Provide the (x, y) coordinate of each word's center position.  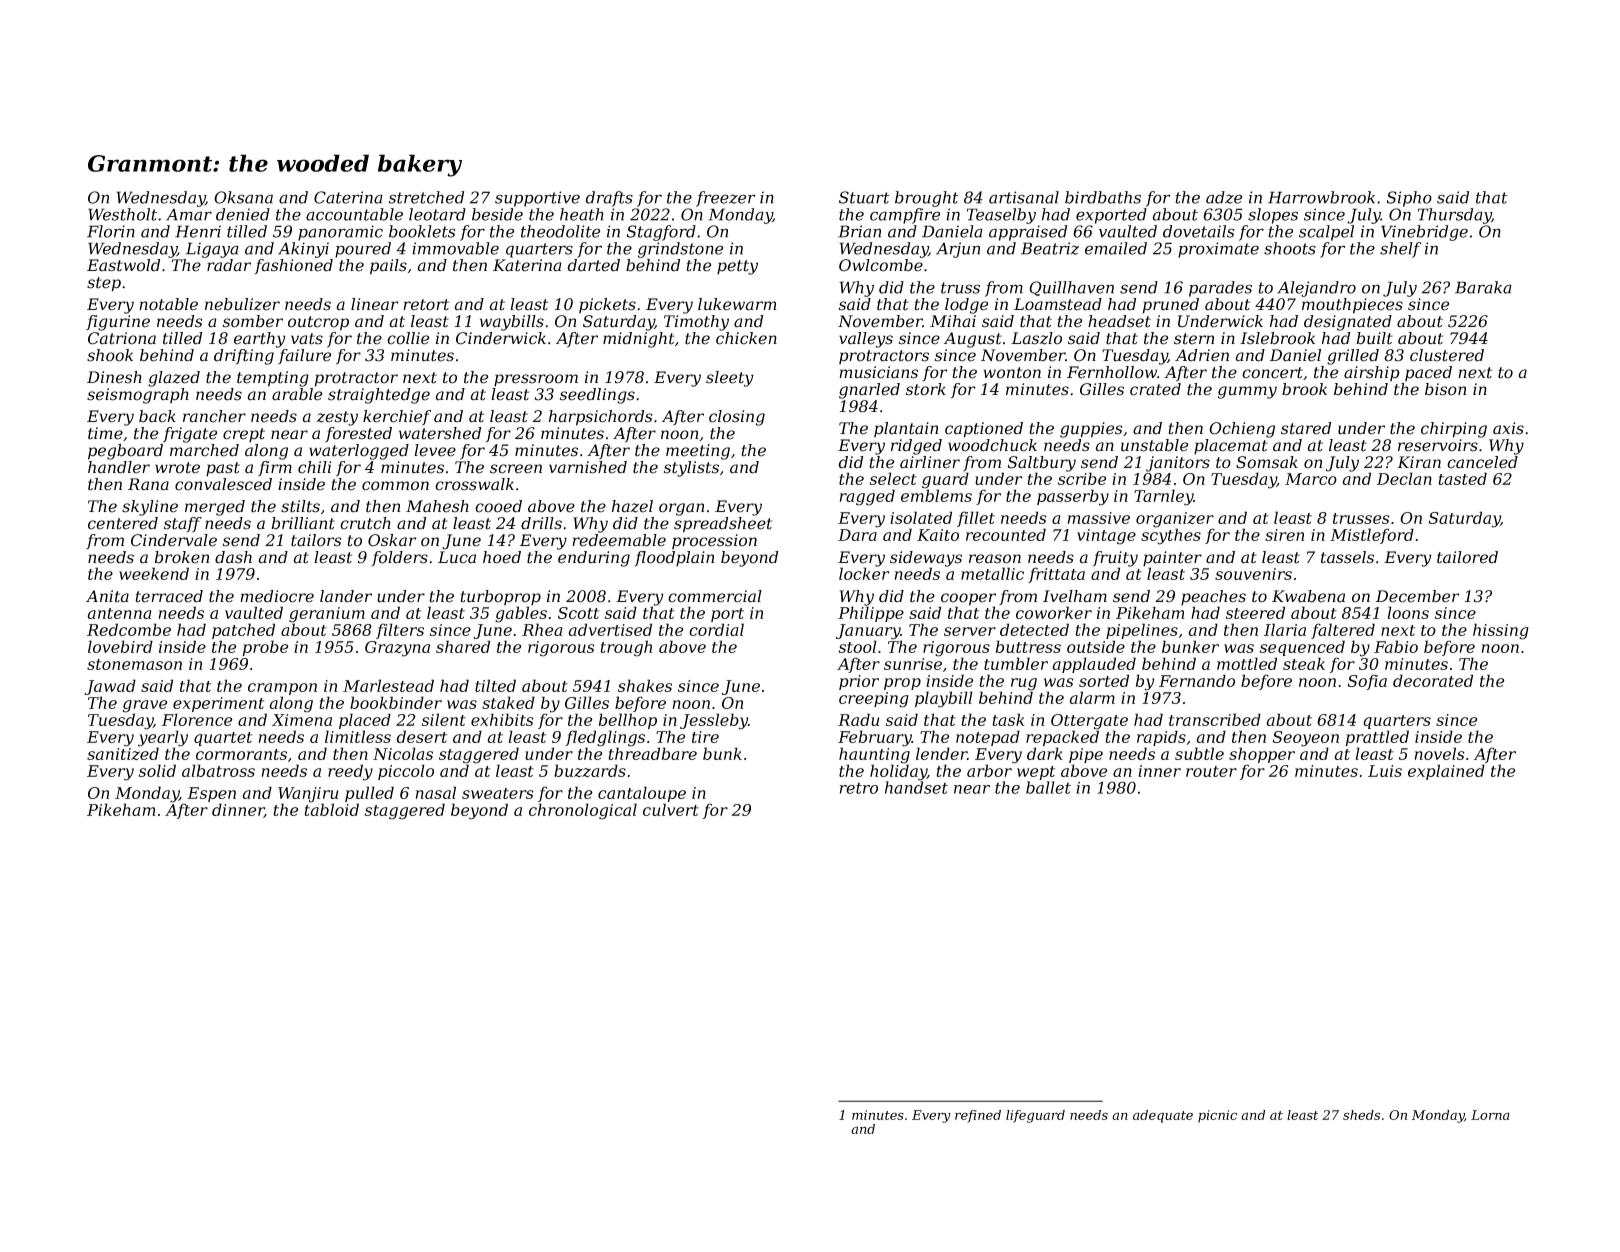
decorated (1433, 680)
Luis (1385, 771)
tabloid (331, 809)
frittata (1056, 575)
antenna (119, 613)
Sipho (1409, 199)
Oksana (243, 197)
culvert (671, 809)
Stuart (864, 197)
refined (978, 1116)
